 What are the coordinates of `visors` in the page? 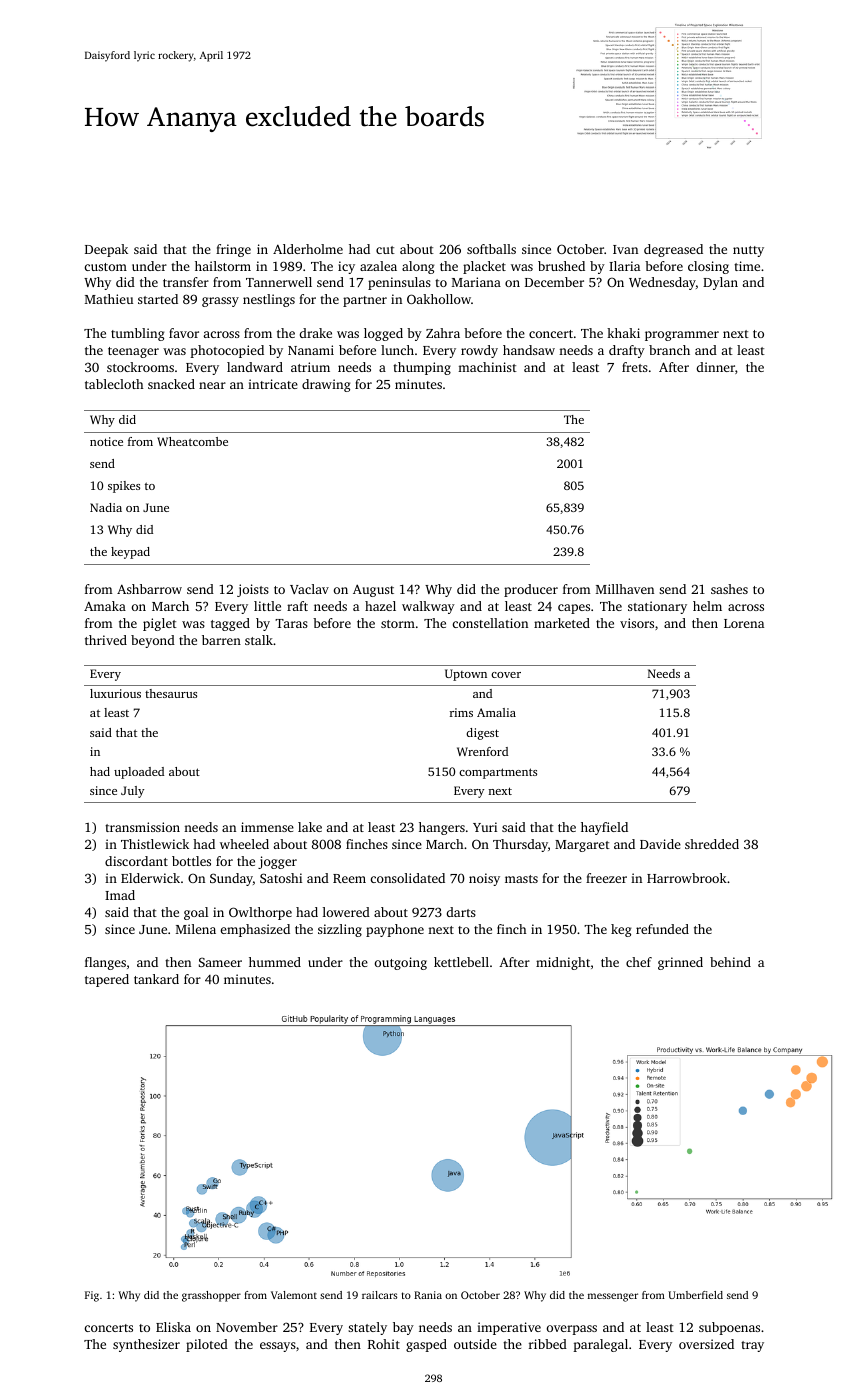 It's located at (637, 623).
